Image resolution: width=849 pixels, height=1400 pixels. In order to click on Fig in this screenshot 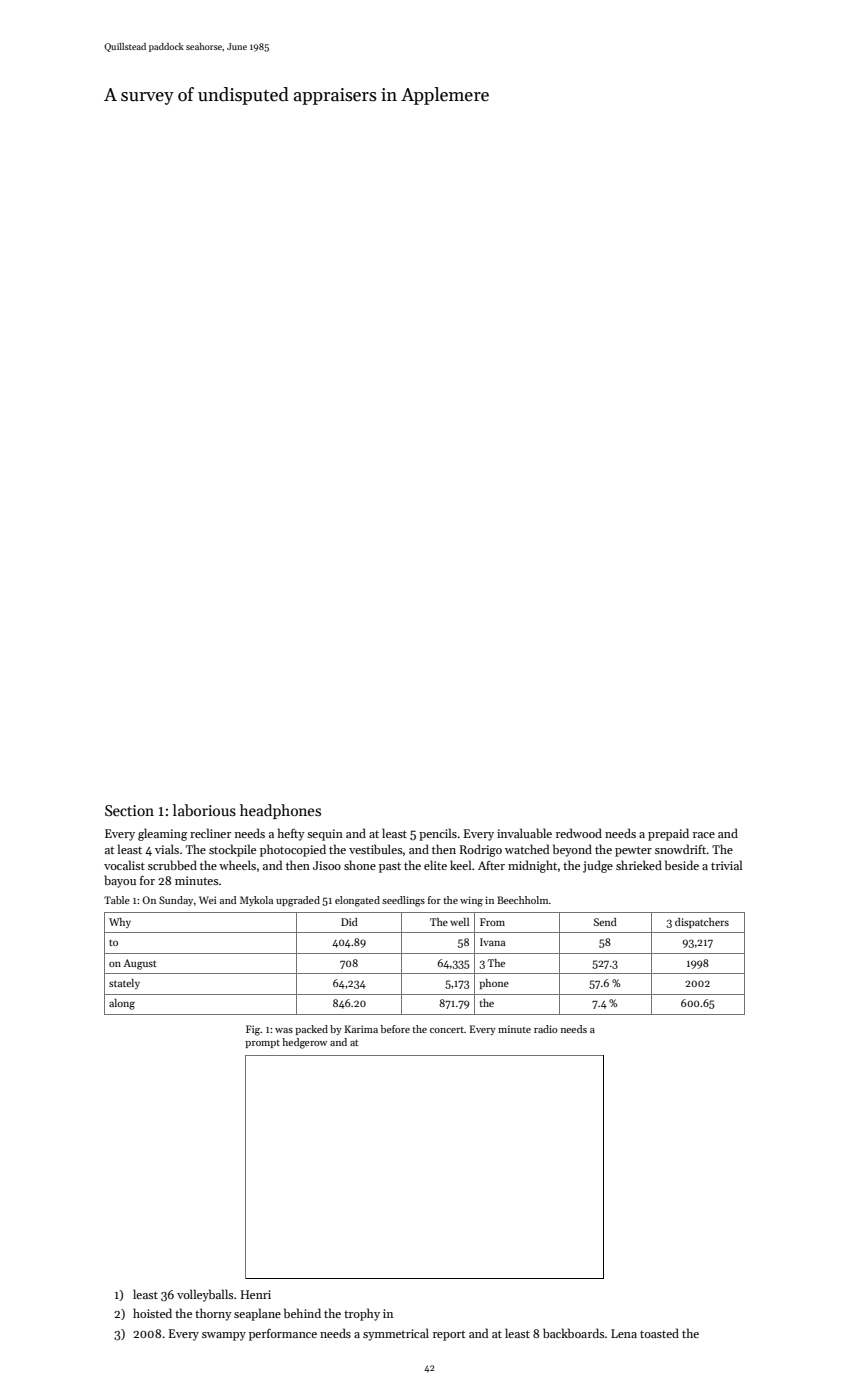, I will do `click(253, 1030)`.
